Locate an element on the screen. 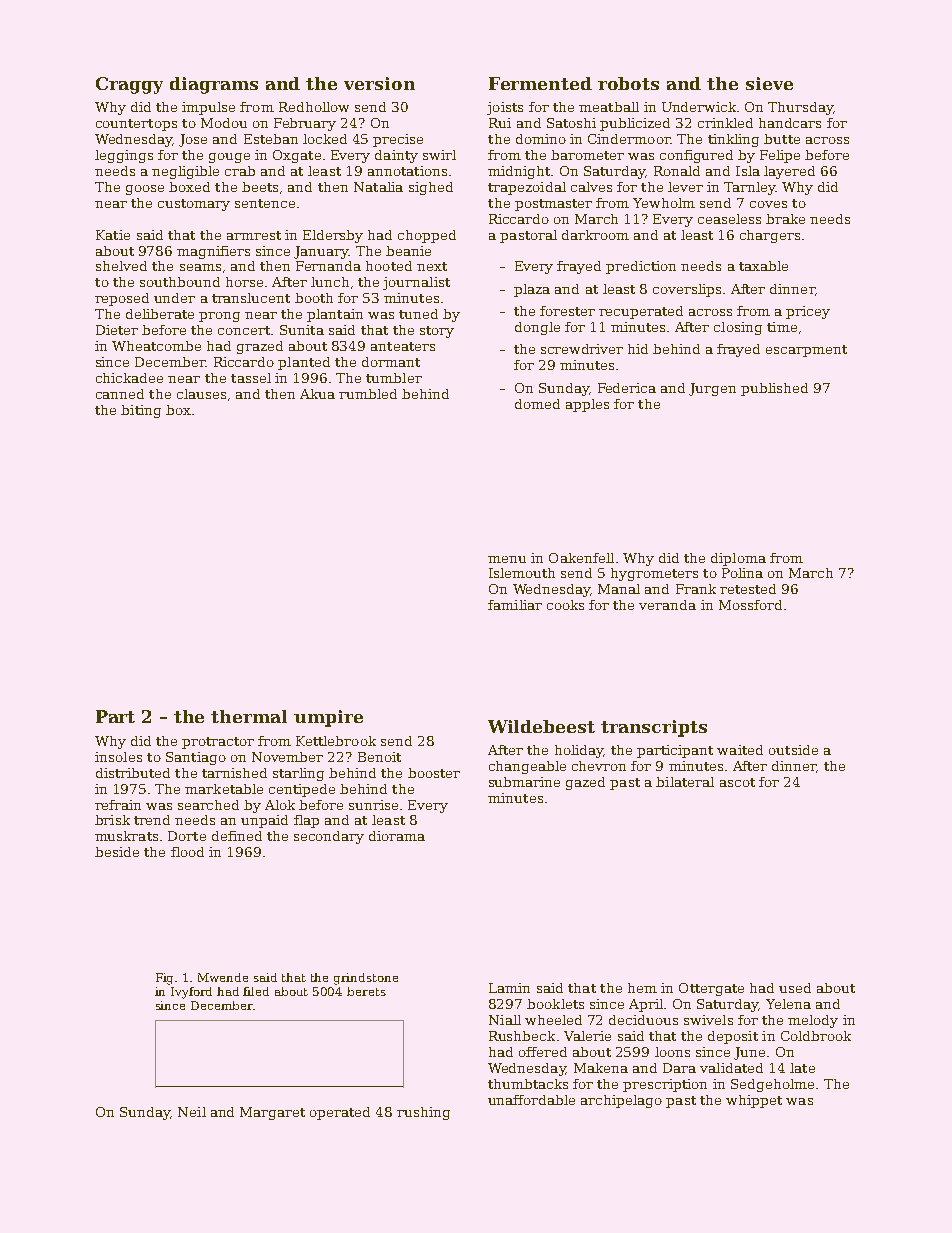 The image size is (952, 1233). joists is located at coordinates (505, 108).
